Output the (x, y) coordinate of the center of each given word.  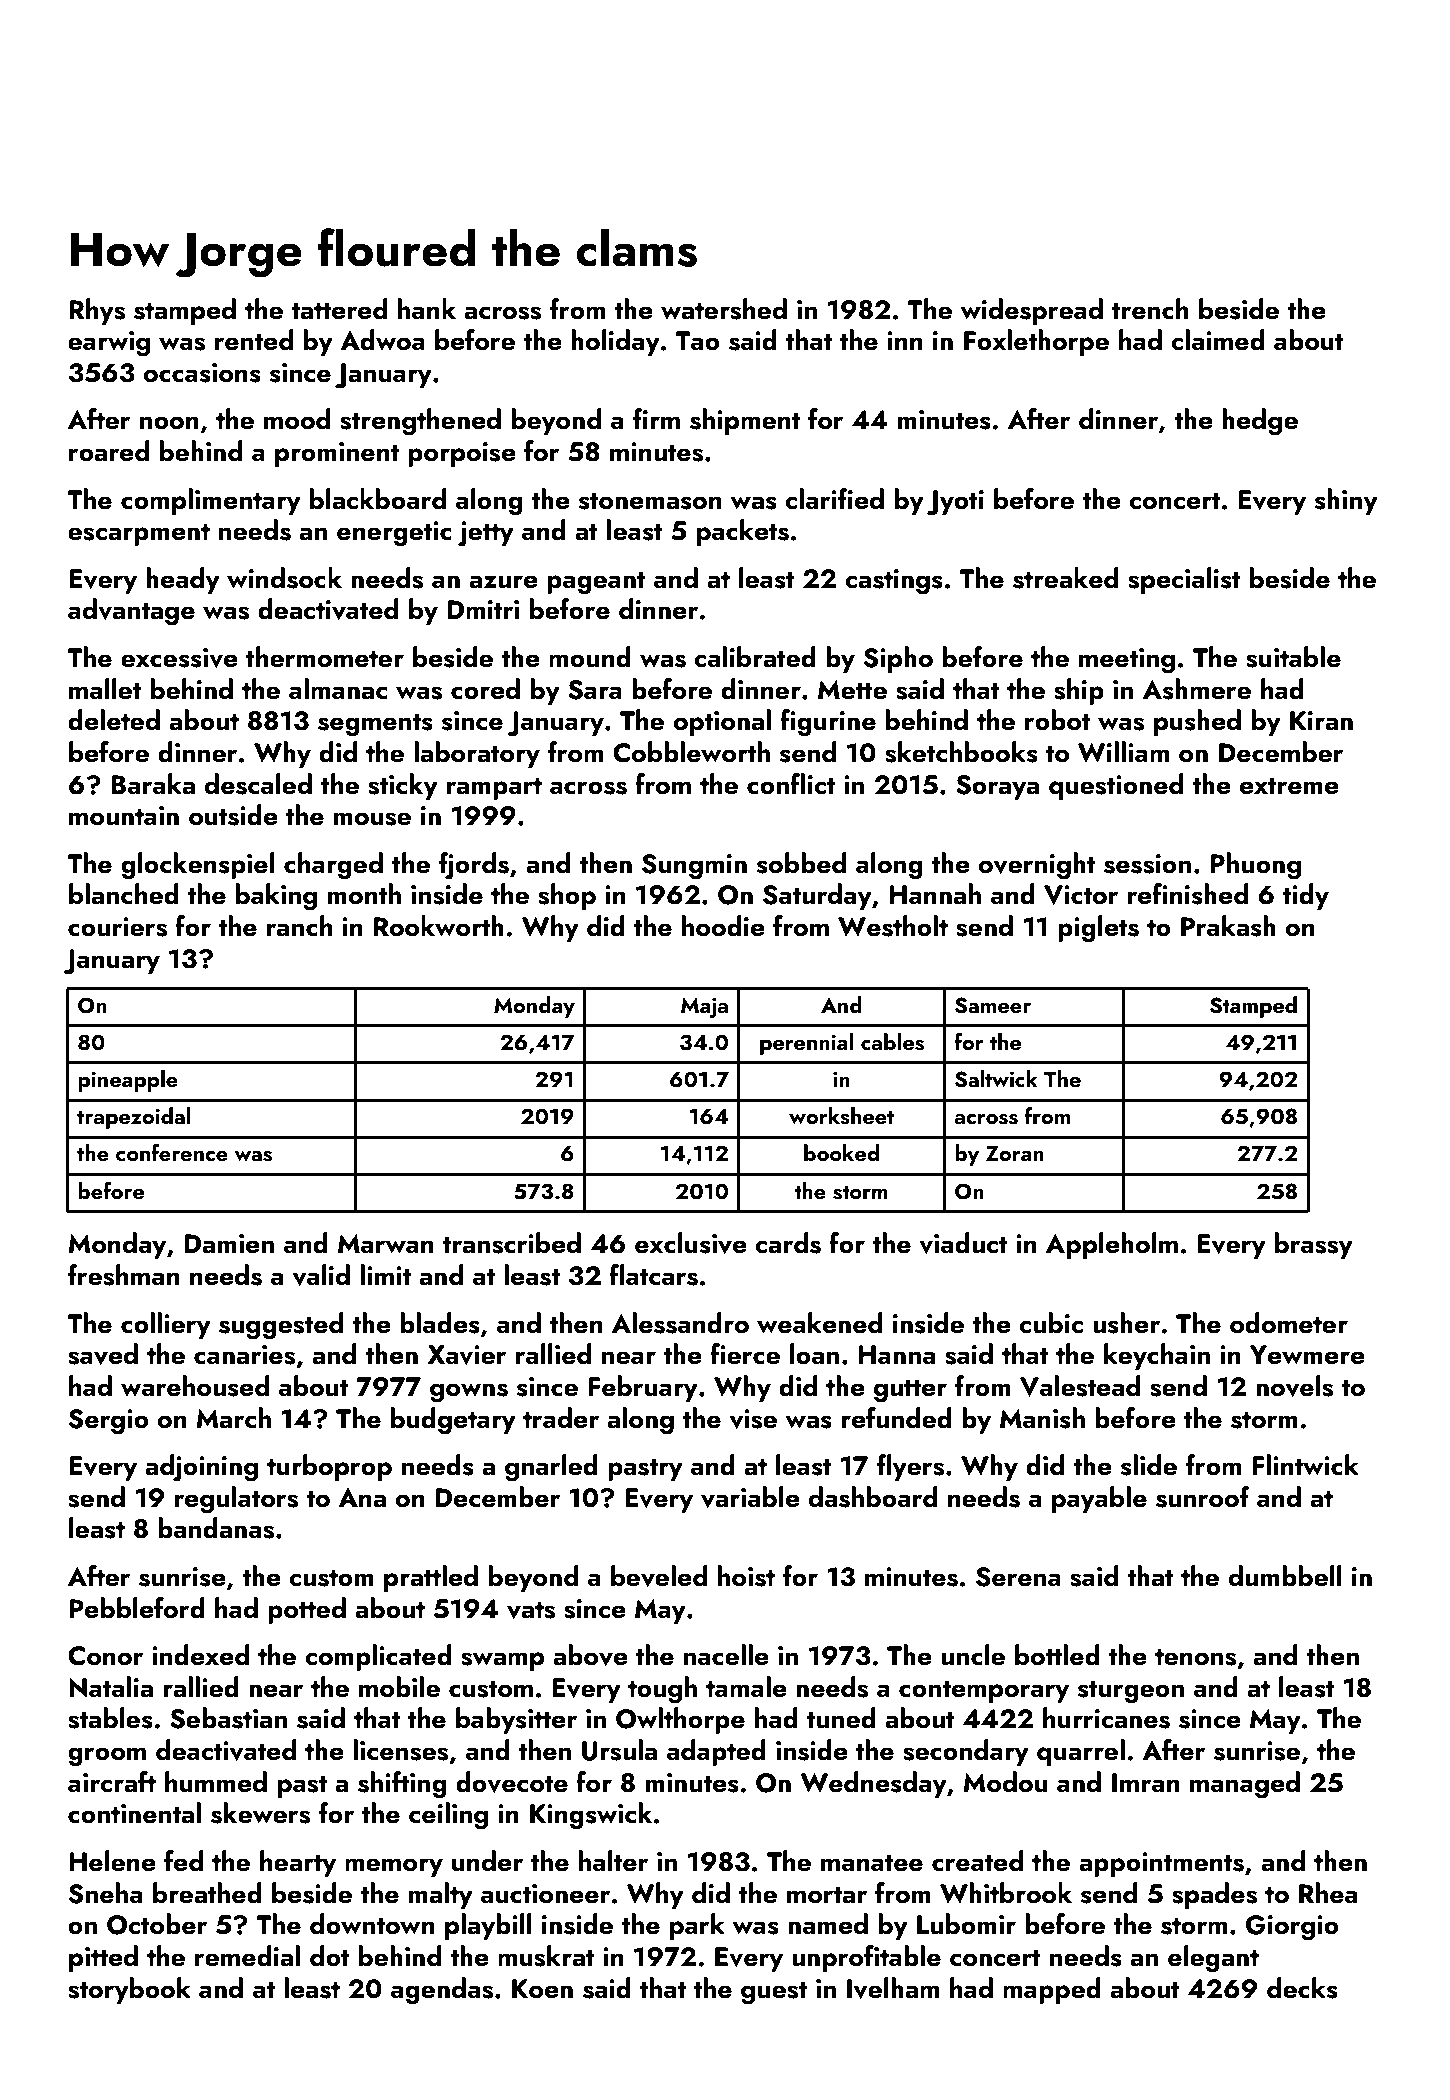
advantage (131, 612)
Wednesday (873, 1784)
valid (321, 1275)
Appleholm (1112, 1245)
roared (109, 451)
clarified (834, 499)
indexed (200, 1655)
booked (841, 1152)
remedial (247, 1956)
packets (743, 532)
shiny (1346, 501)
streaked (1065, 578)
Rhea (1328, 1893)
